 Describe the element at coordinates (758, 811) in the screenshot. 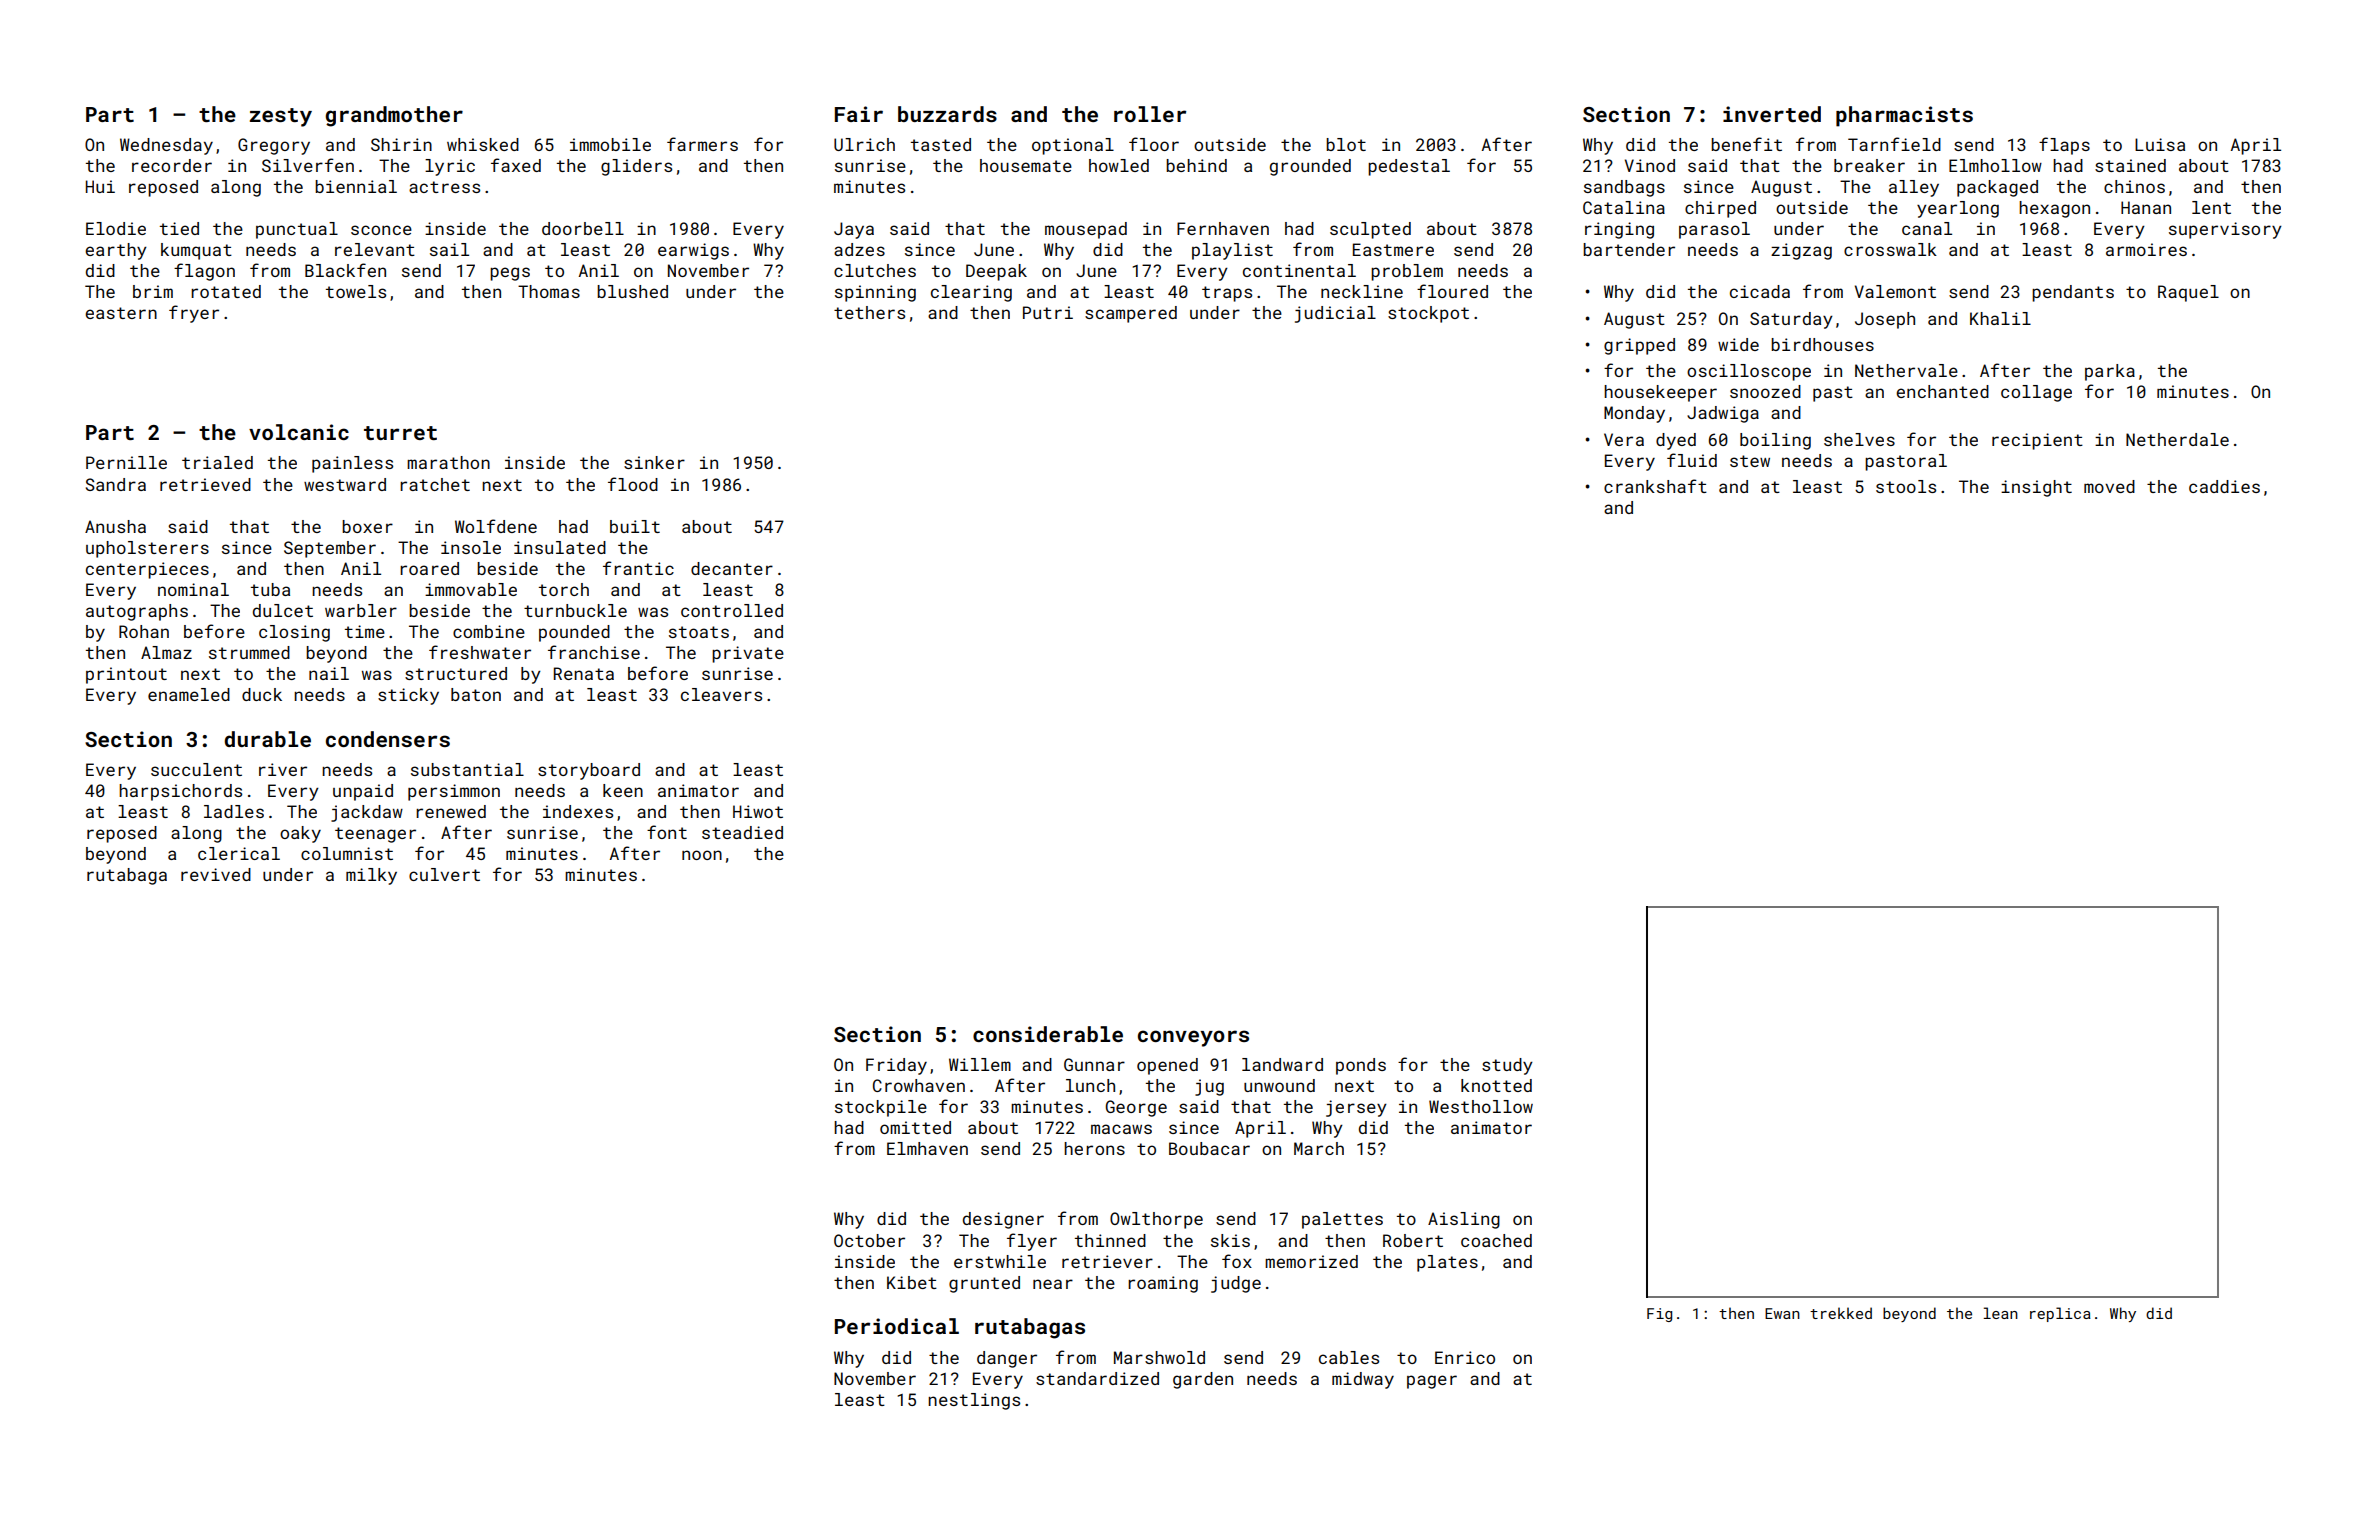

I see `Hiwot` at that location.
